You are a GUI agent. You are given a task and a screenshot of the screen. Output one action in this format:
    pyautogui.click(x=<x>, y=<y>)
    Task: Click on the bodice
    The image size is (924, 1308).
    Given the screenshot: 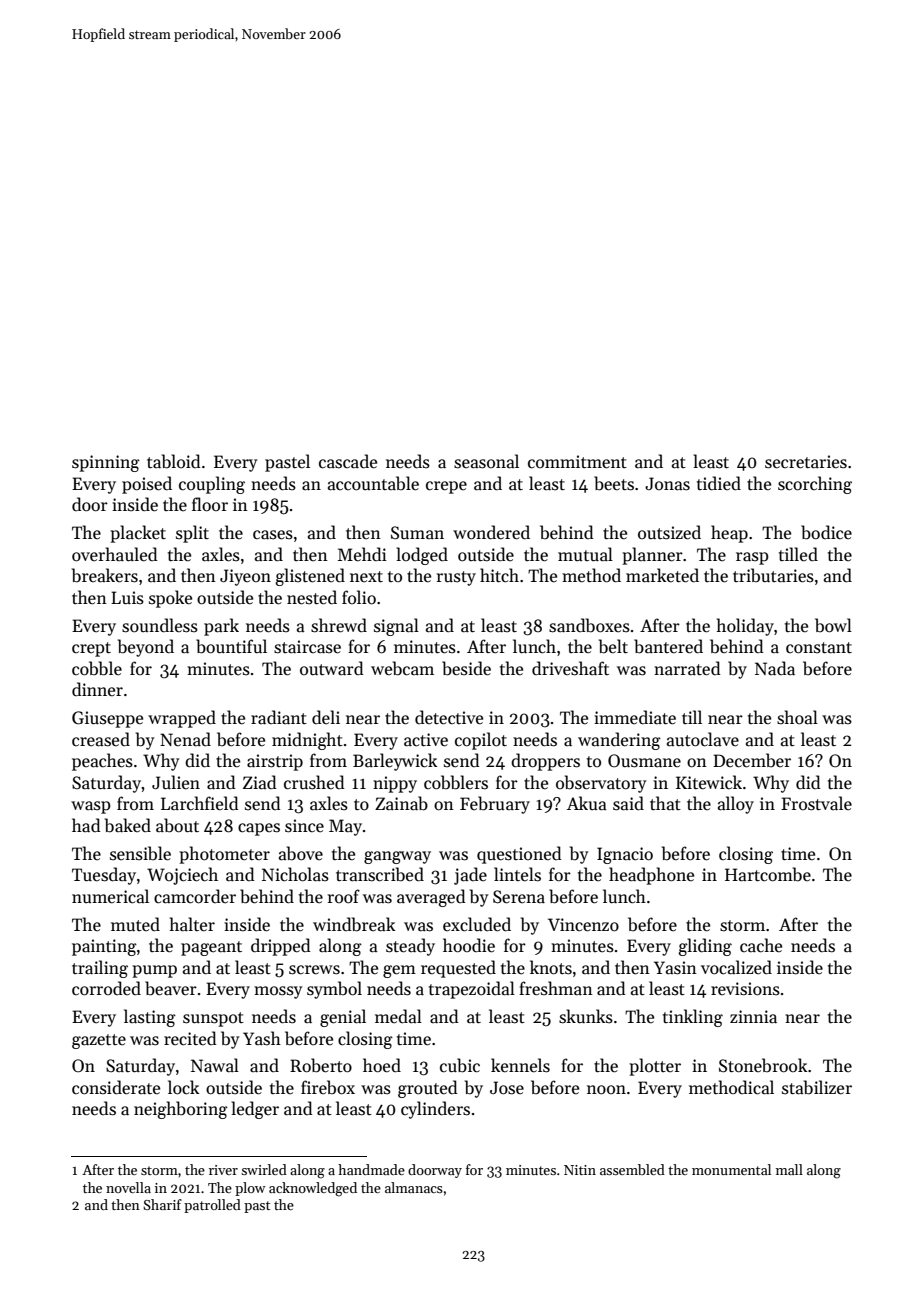 What is the action you would take?
    pyautogui.click(x=826, y=532)
